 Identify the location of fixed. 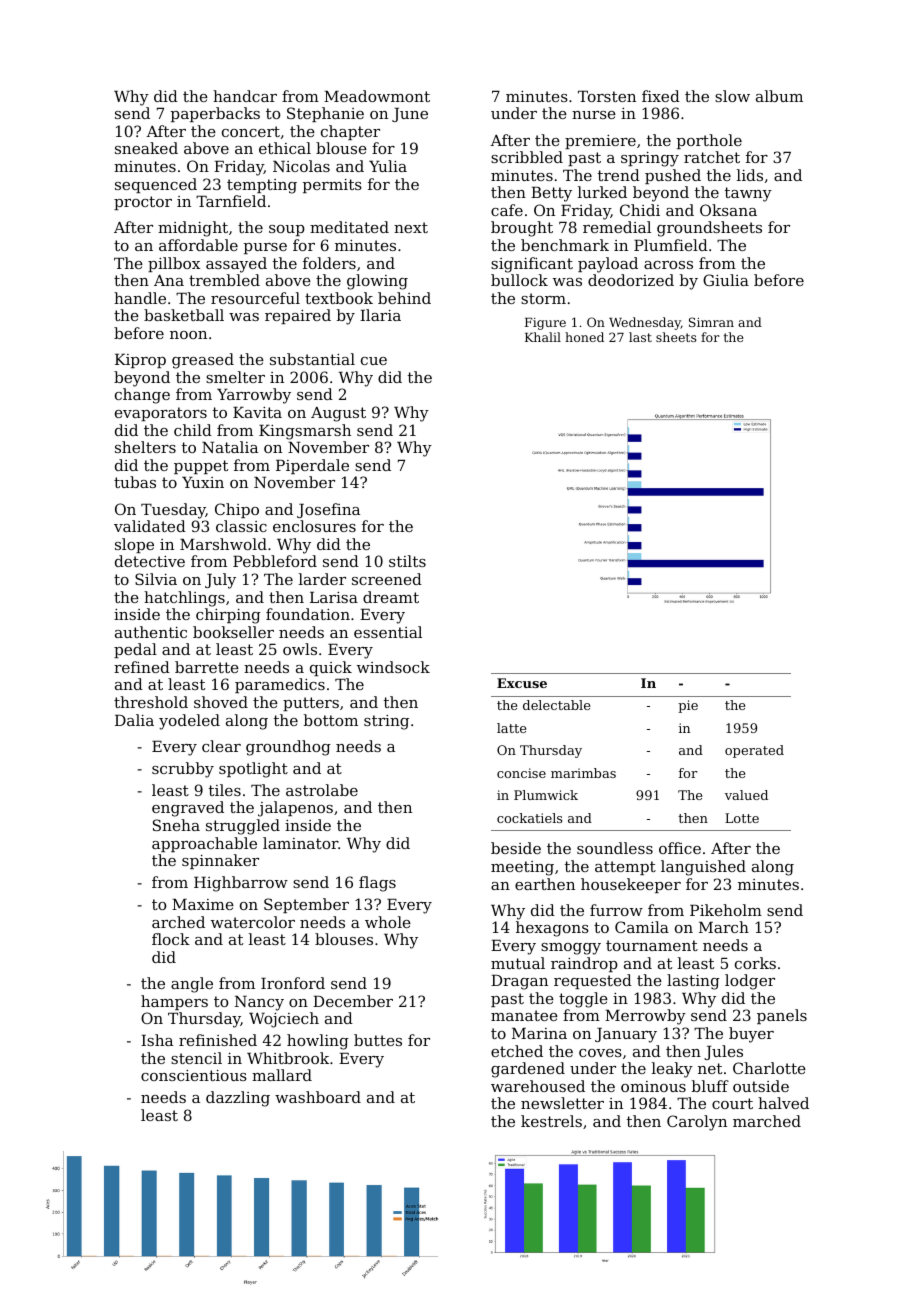
(661, 96).
